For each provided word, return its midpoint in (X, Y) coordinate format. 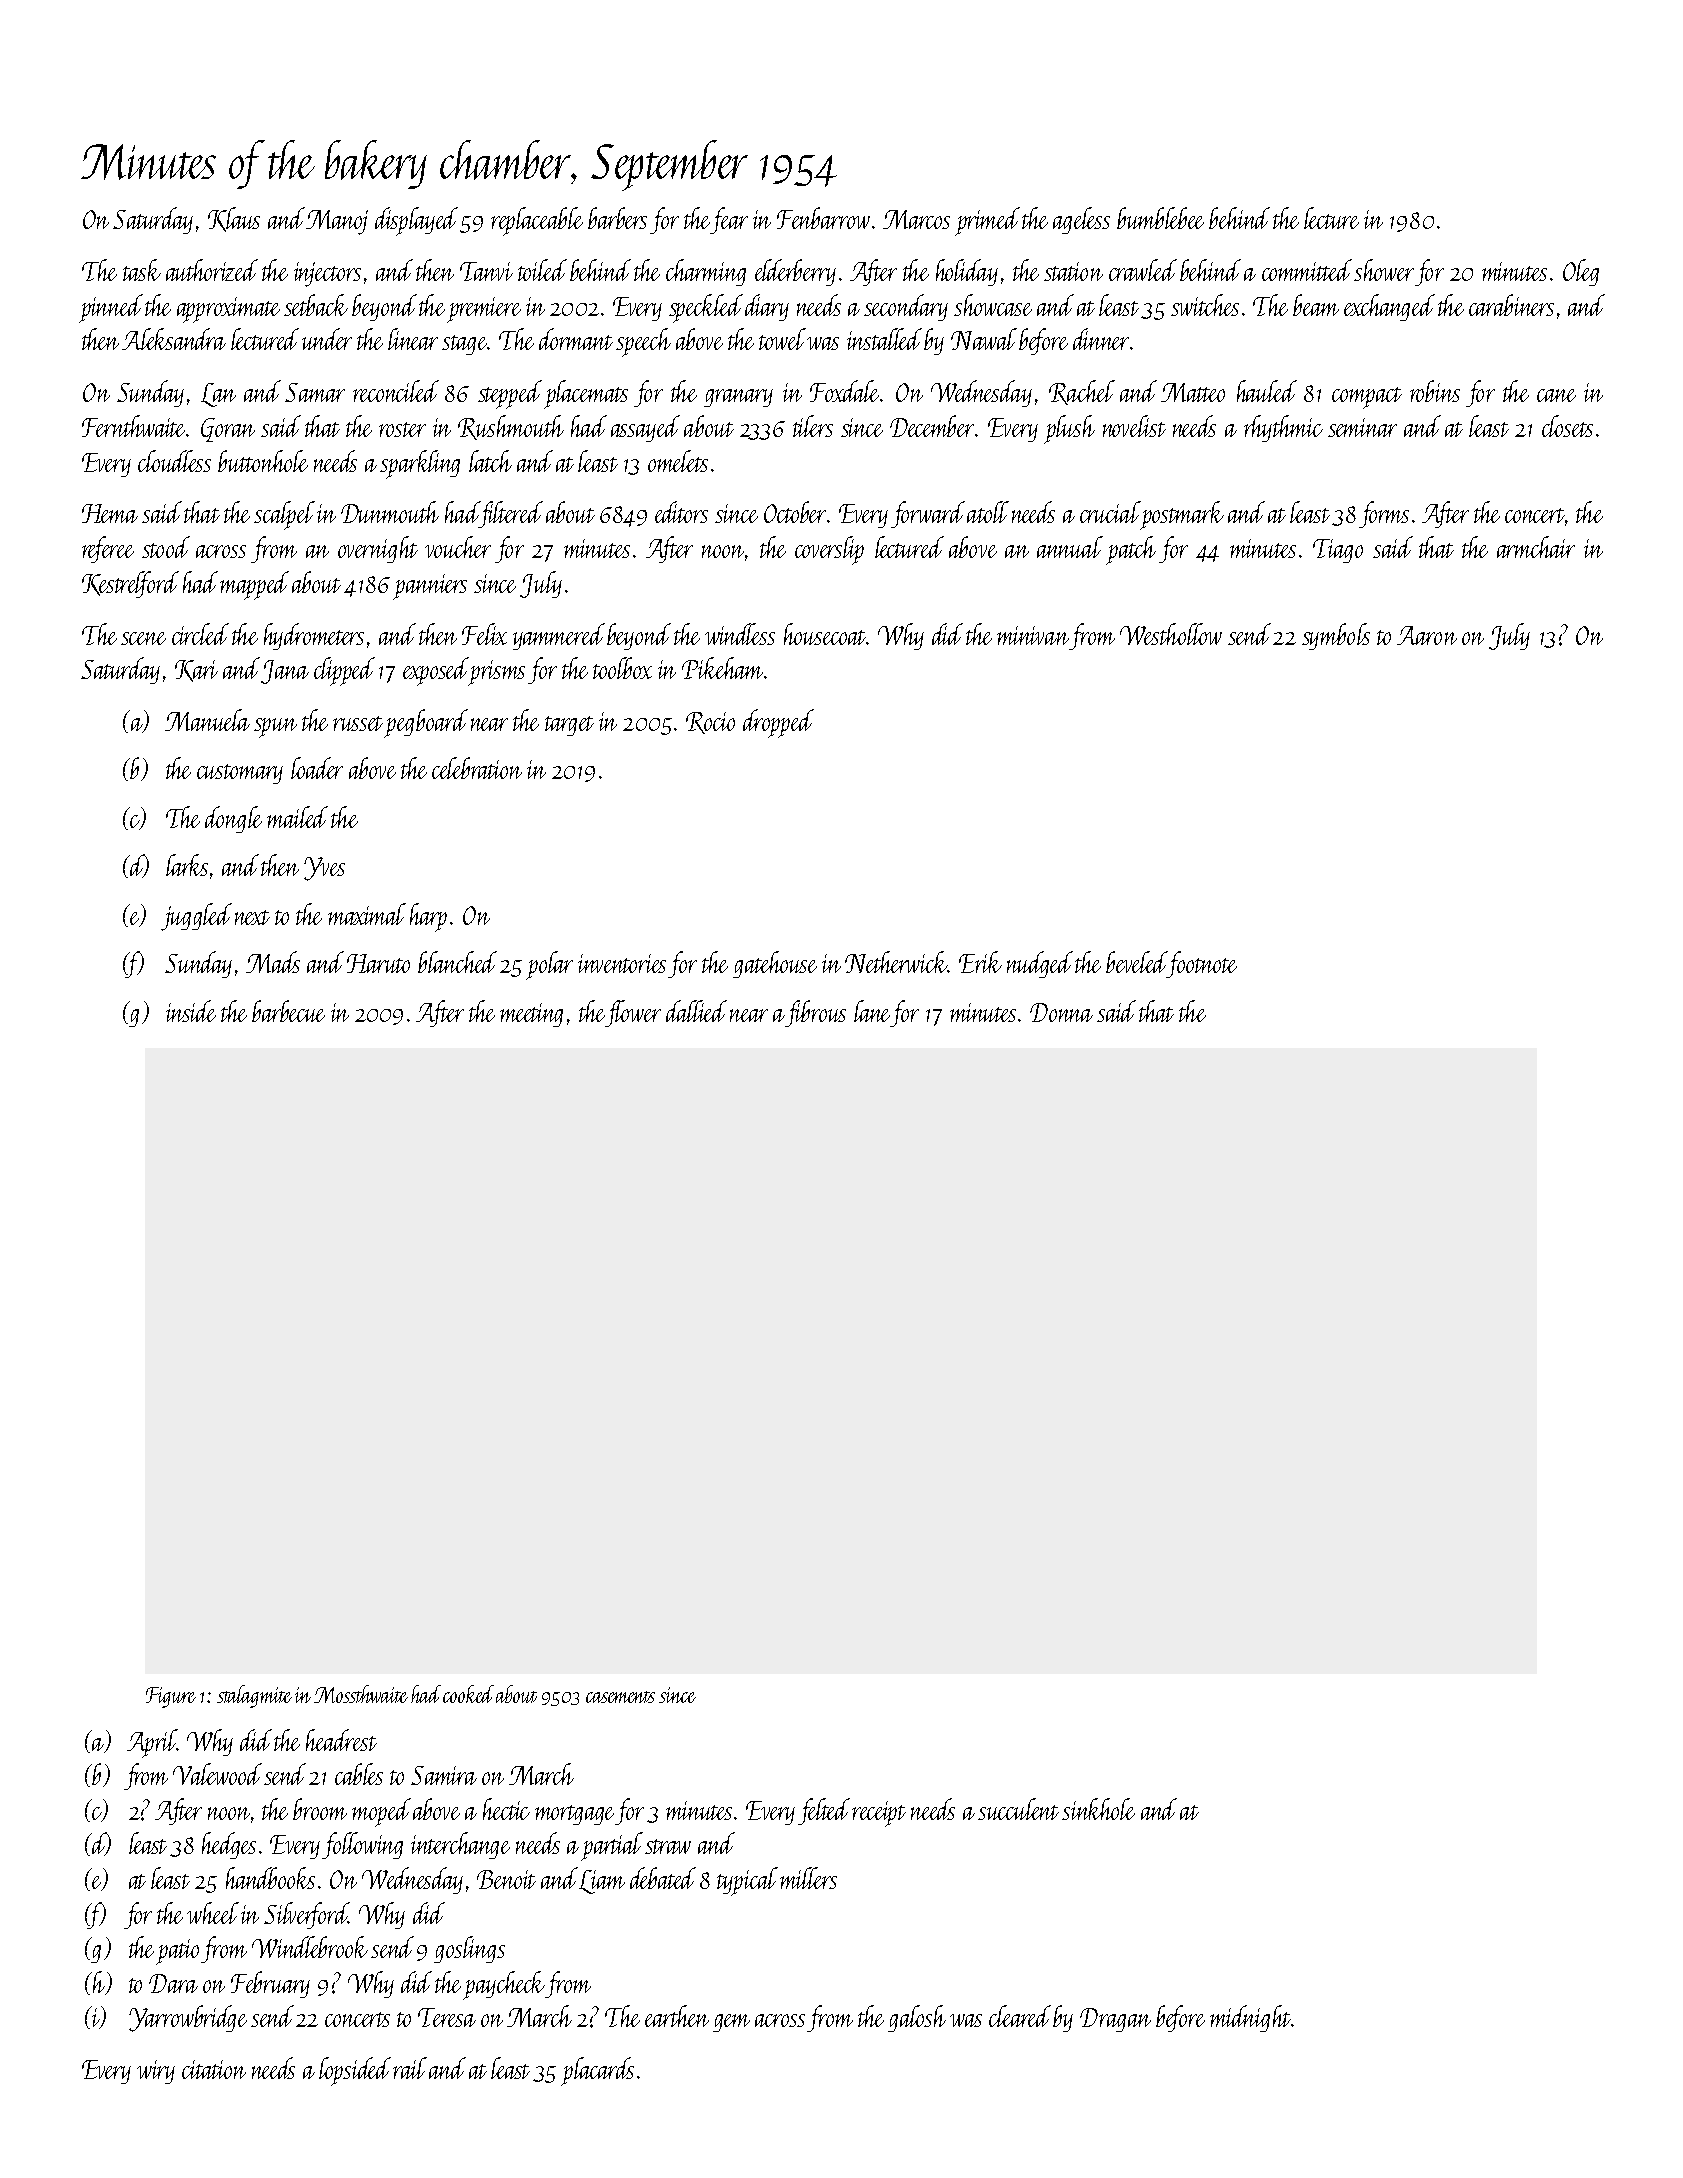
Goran (228, 430)
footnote (1202, 964)
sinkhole (1098, 1809)
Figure (171, 1697)
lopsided (355, 2071)
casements (620, 1697)
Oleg (1581, 272)
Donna (1061, 1012)
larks (187, 865)
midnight (1250, 2018)
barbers (617, 218)
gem (731, 2023)
